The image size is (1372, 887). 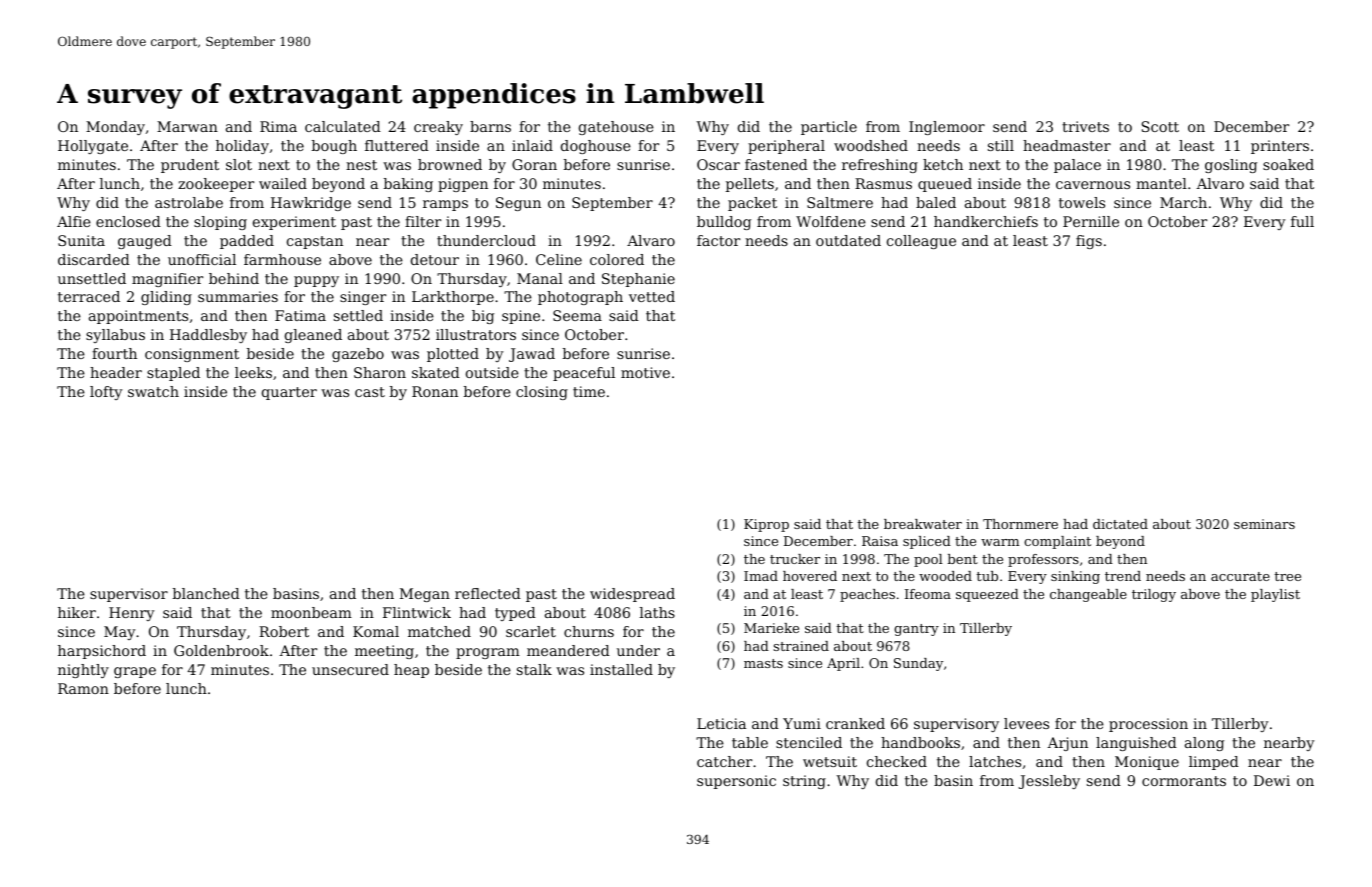 What do you see at coordinates (1148, 725) in the screenshot?
I see `procession` at bounding box center [1148, 725].
